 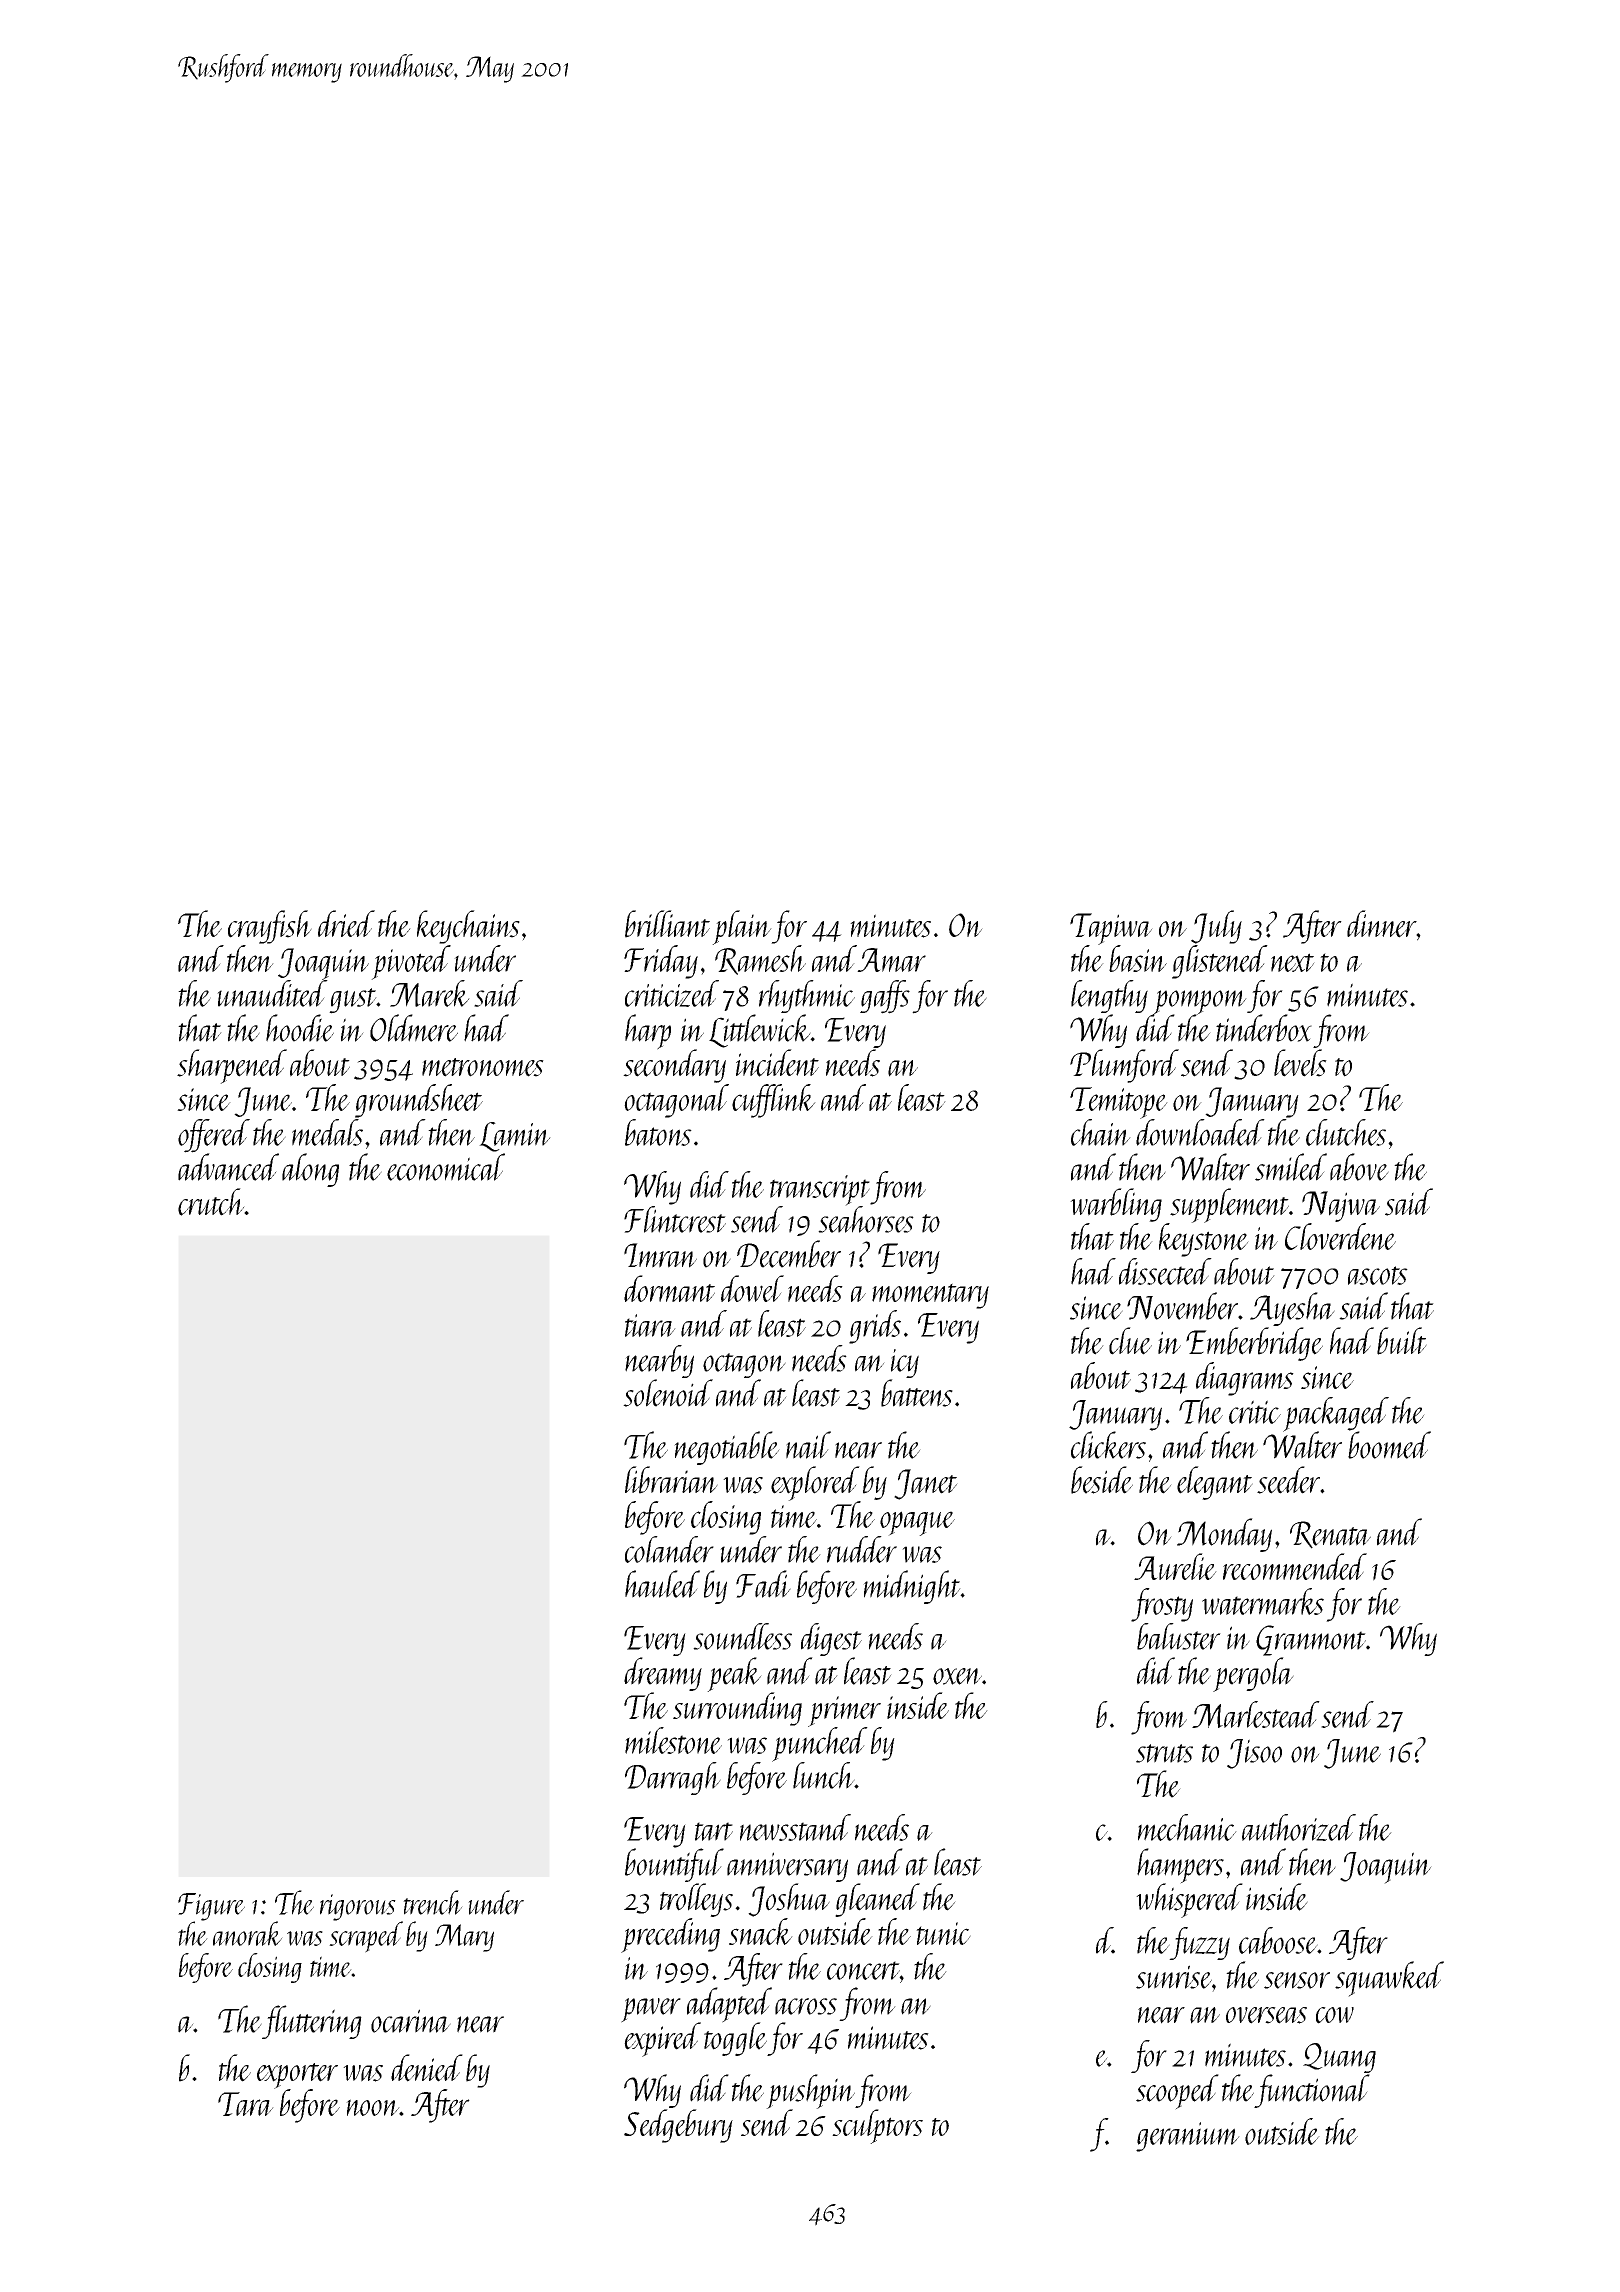 What do you see at coordinates (1216, 927) in the screenshot?
I see `July` at bounding box center [1216, 927].
